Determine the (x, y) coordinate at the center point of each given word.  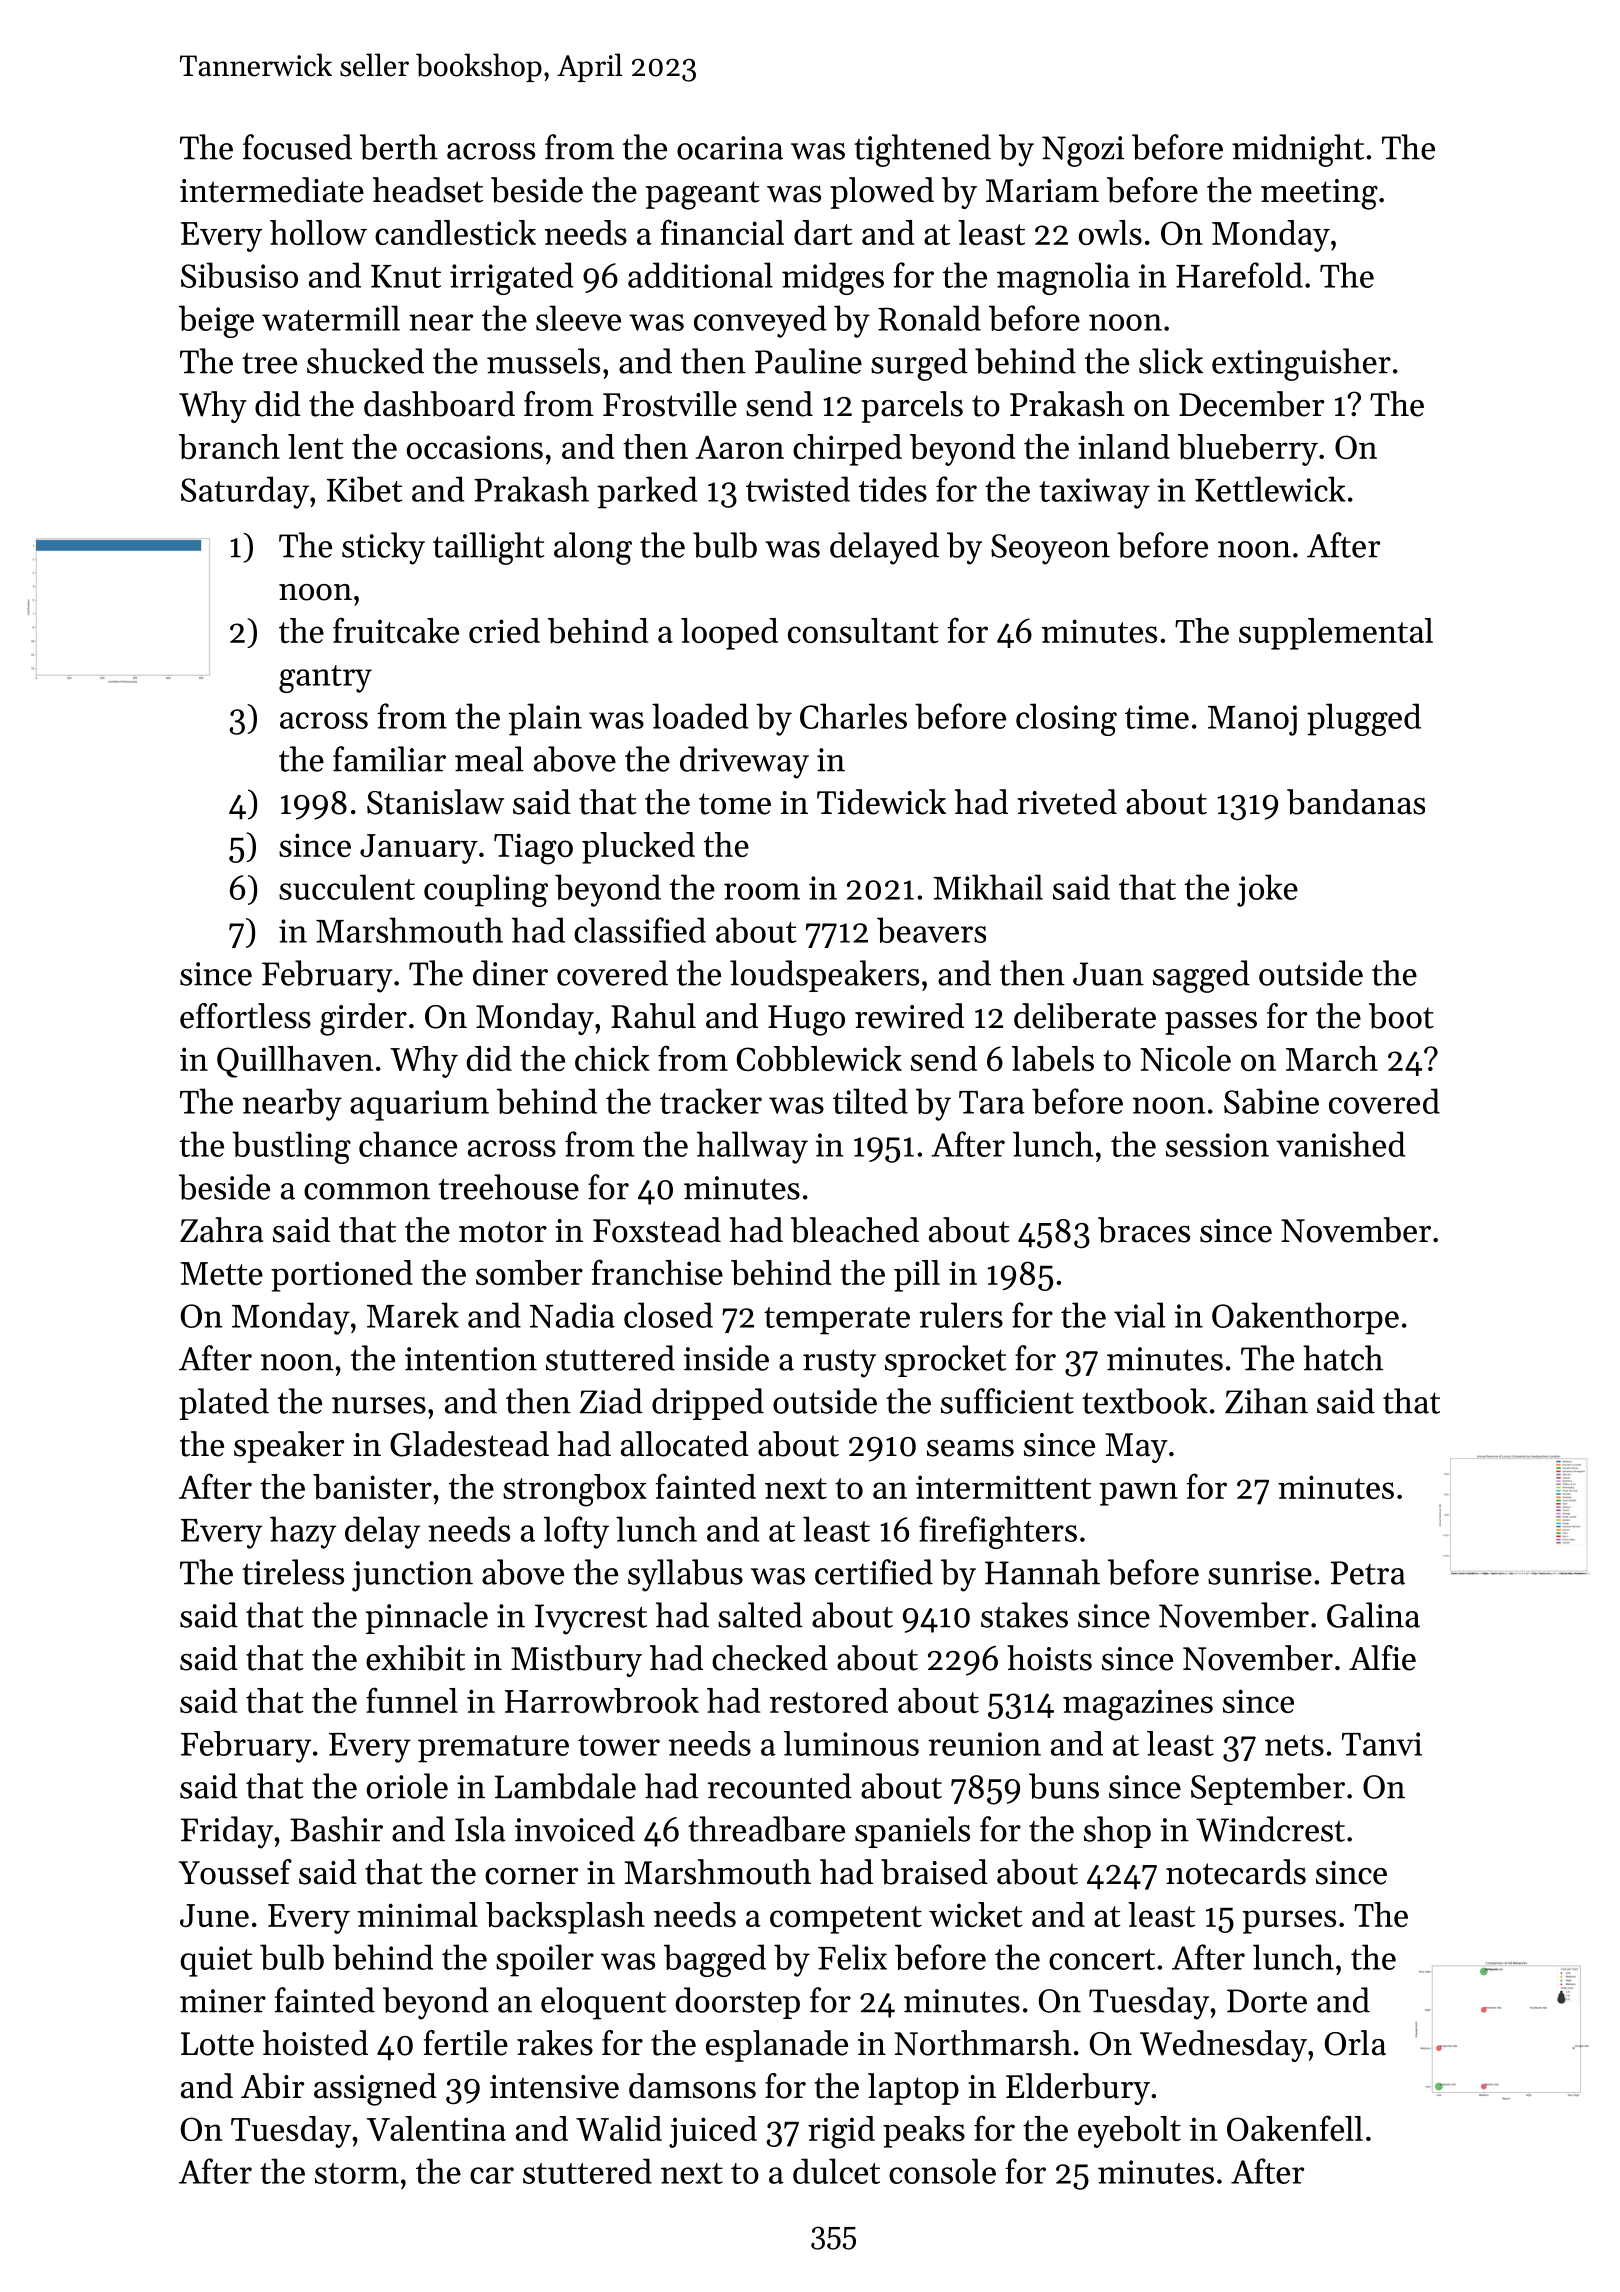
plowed (882, 193)
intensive (554, 2087)
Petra (1368, 1573)
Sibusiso (239, 275)
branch (229, 446)
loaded (700, 716)
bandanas (1356, 802)
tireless (293, 1572)
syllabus (685, 1575)
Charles (853, 716)
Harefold (1239, 275)
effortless (245, 1016)
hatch (1343, 1358)
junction (412, 1576)
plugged (1364, 719)
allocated (685, 1444)
